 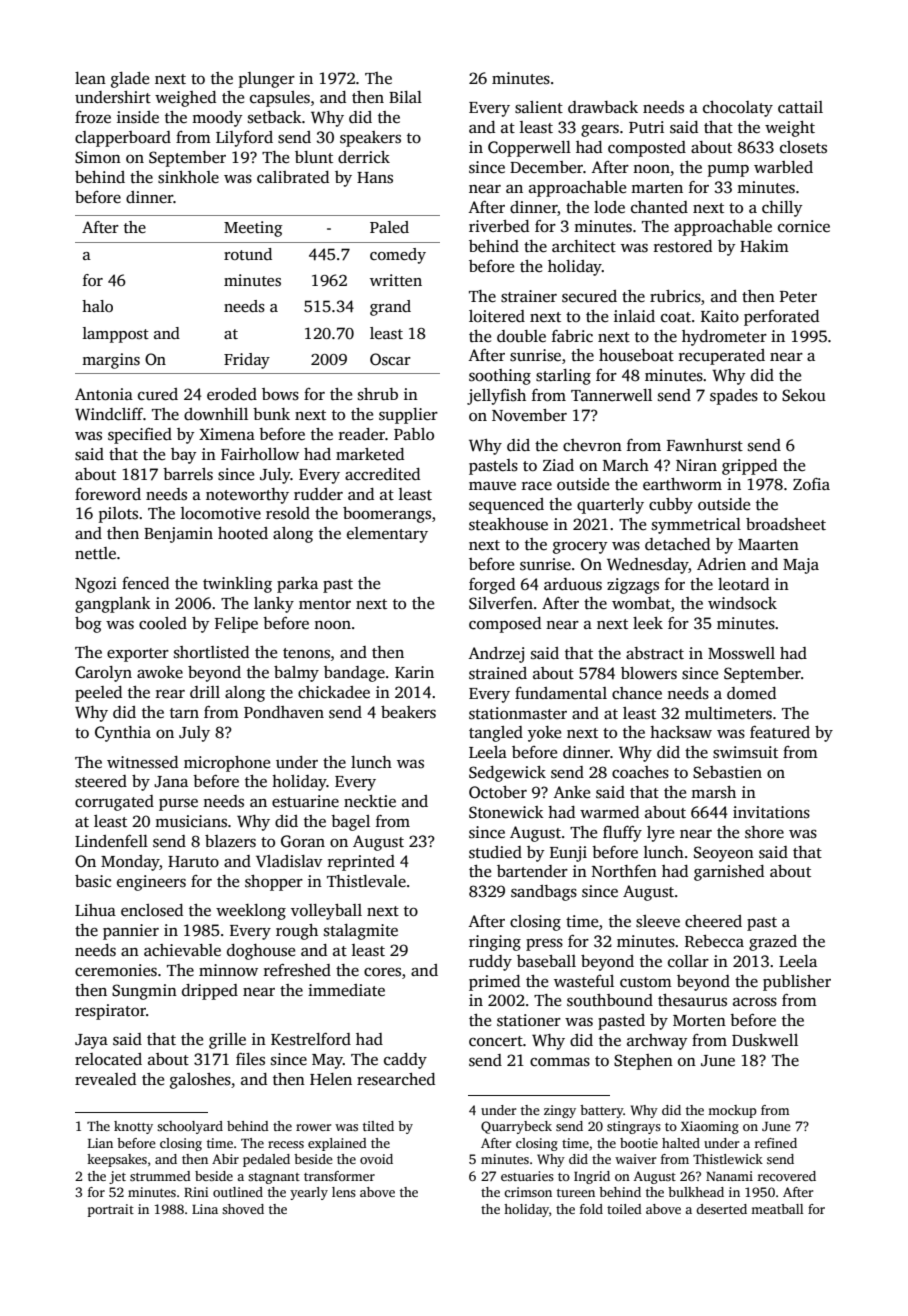 What do you see at coordinates (544, 734) in the screenshot?
I see `yoke` at bounding box center [544, 734].
